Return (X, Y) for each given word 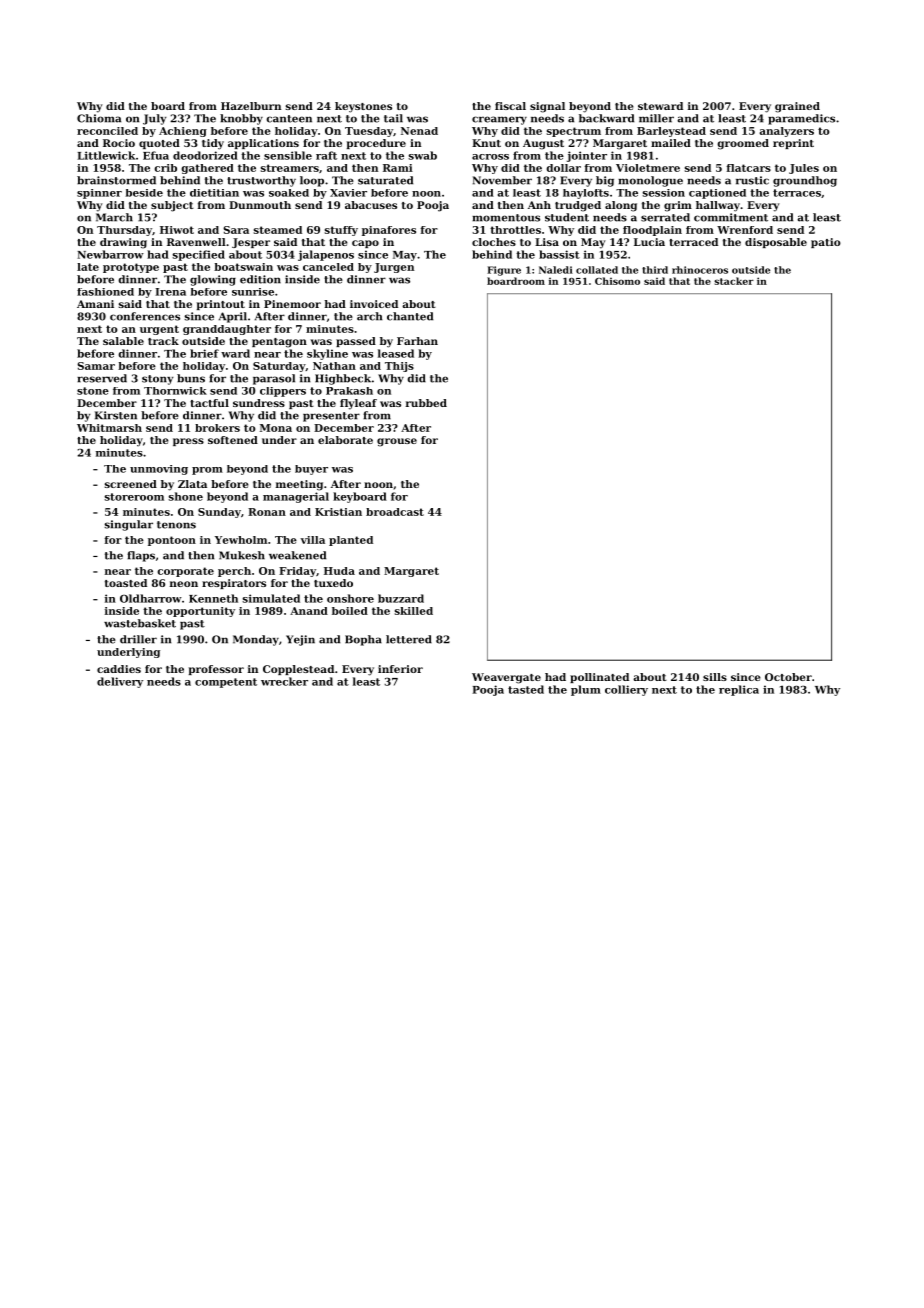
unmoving (159, 470)
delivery (120, 682)
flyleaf (358, 404)
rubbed (426, 403)
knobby (241, 119)
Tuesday (369, 132)
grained (797, 107)
